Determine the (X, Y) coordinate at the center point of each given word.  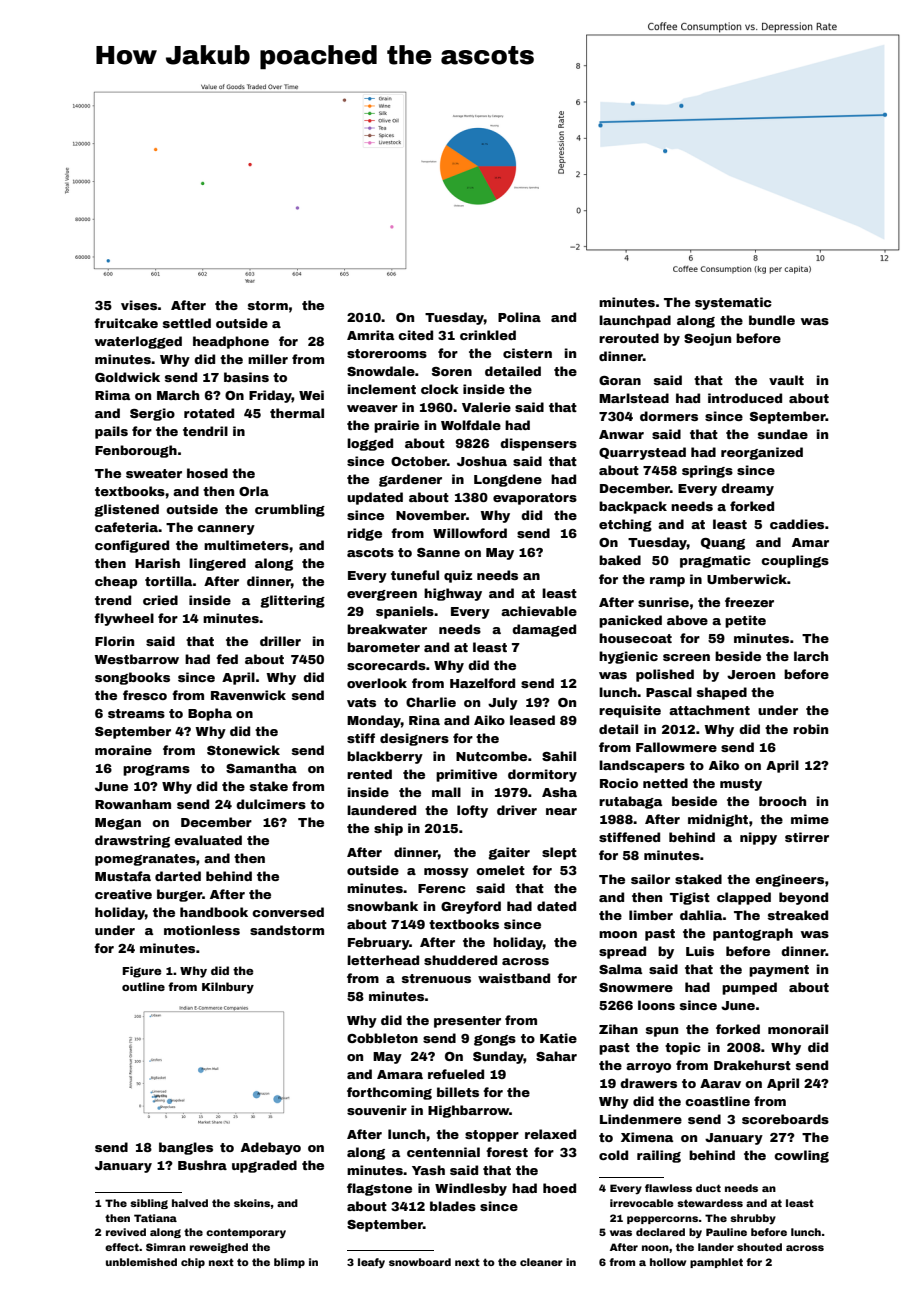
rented (369, 774)
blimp (289, 1263)
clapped (744, 898)
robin (810, 729)
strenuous (436, 978)
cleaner (541, 1262)
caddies (797, 524)
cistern (527, 353)
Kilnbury (228, 988)
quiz (458, 576)
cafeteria (126, 527)
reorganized (762, 453)
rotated (209, 413)
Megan (118, 824)
